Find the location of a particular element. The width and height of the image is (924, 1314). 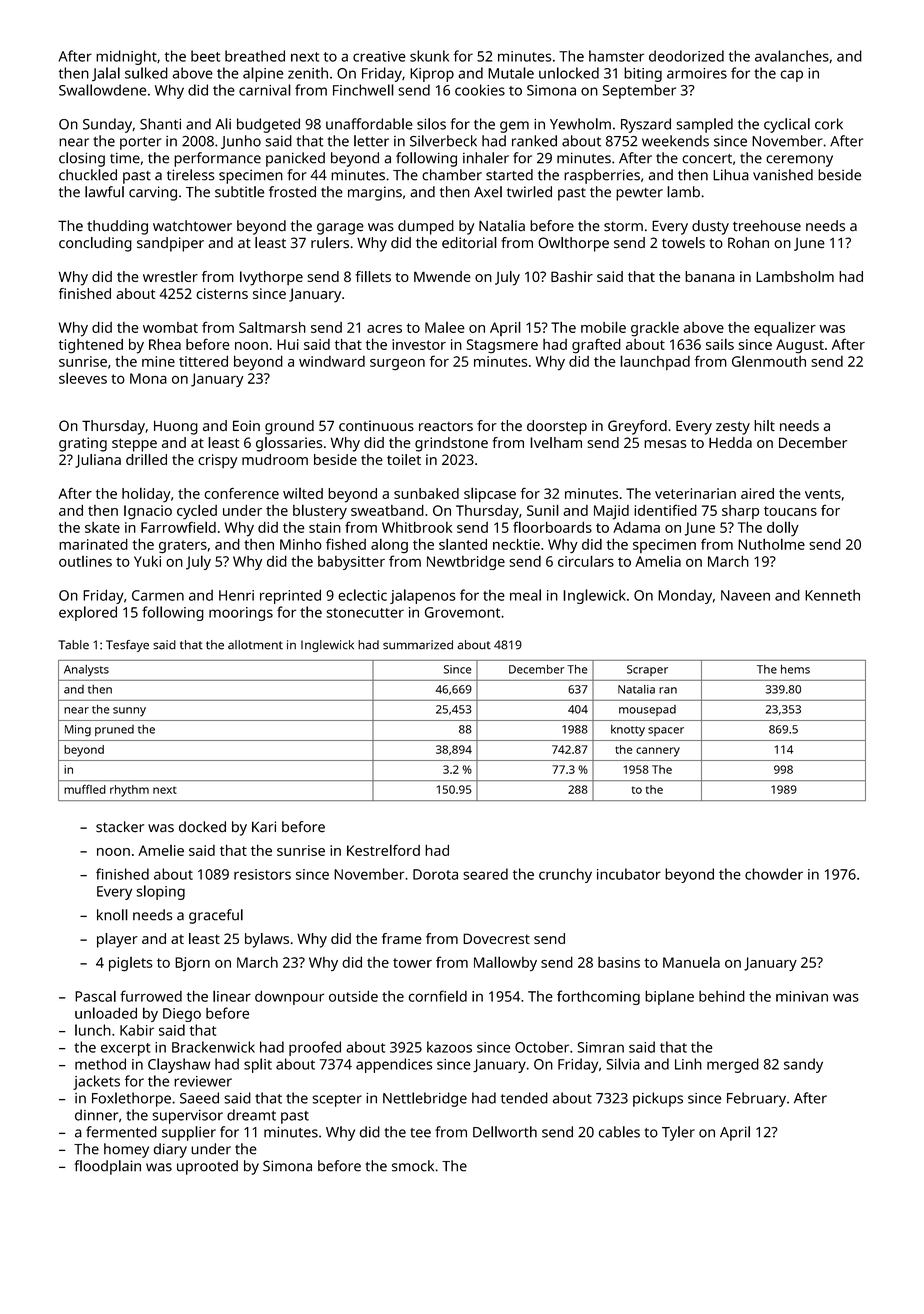

diary is located at coordinates (170, 1150).
